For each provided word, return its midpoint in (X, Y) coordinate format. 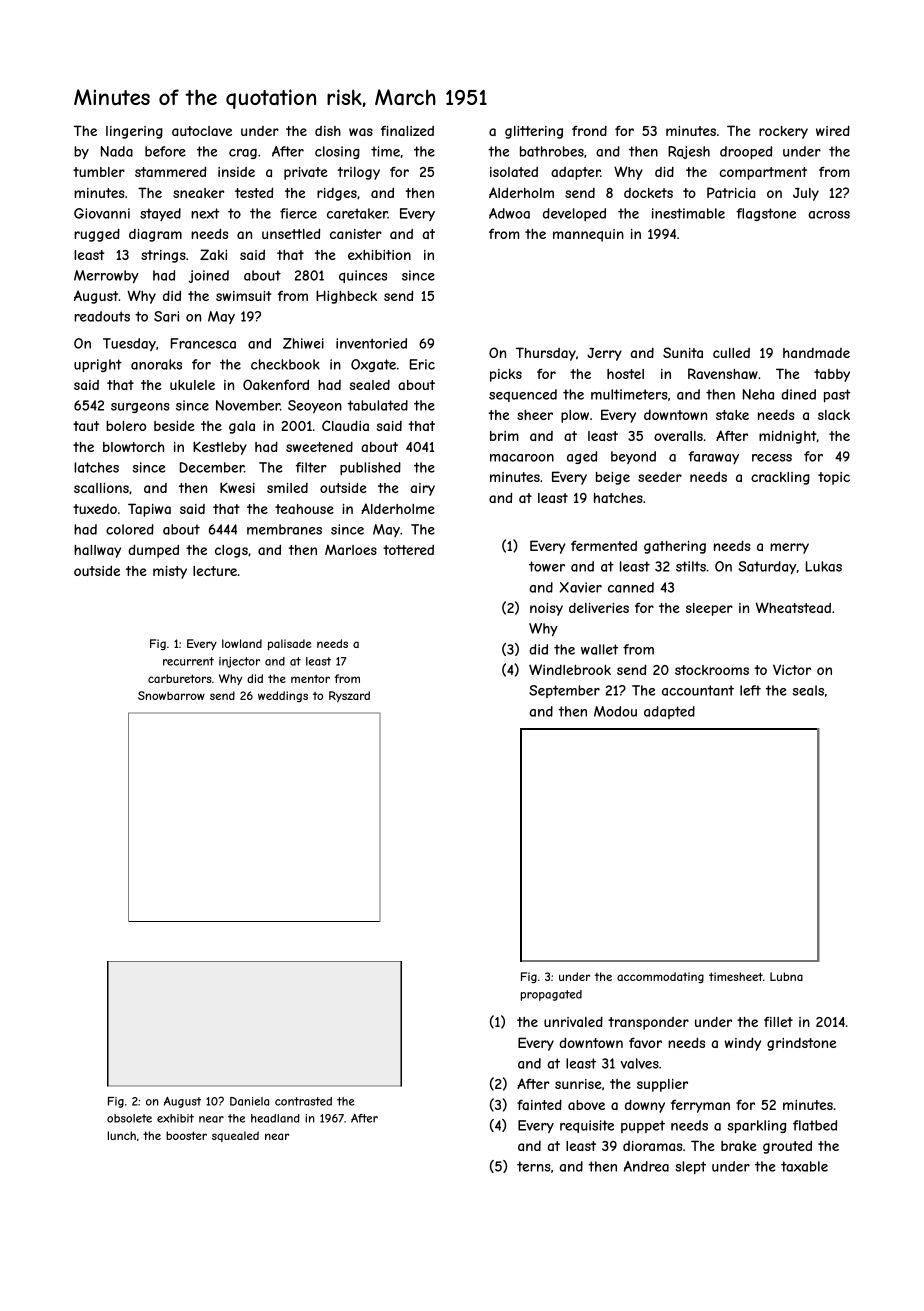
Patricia (731, 192)
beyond (633, 457)
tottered (408, 550)
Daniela (249, 1101)
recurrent (188, 661)
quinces (363, 276)
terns (534, 1166)
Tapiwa (149, 510)
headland (275, 1118)
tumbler (99, 172)
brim (504, 436)
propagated (551, 995)
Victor (792, 669)
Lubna (786, 976)
